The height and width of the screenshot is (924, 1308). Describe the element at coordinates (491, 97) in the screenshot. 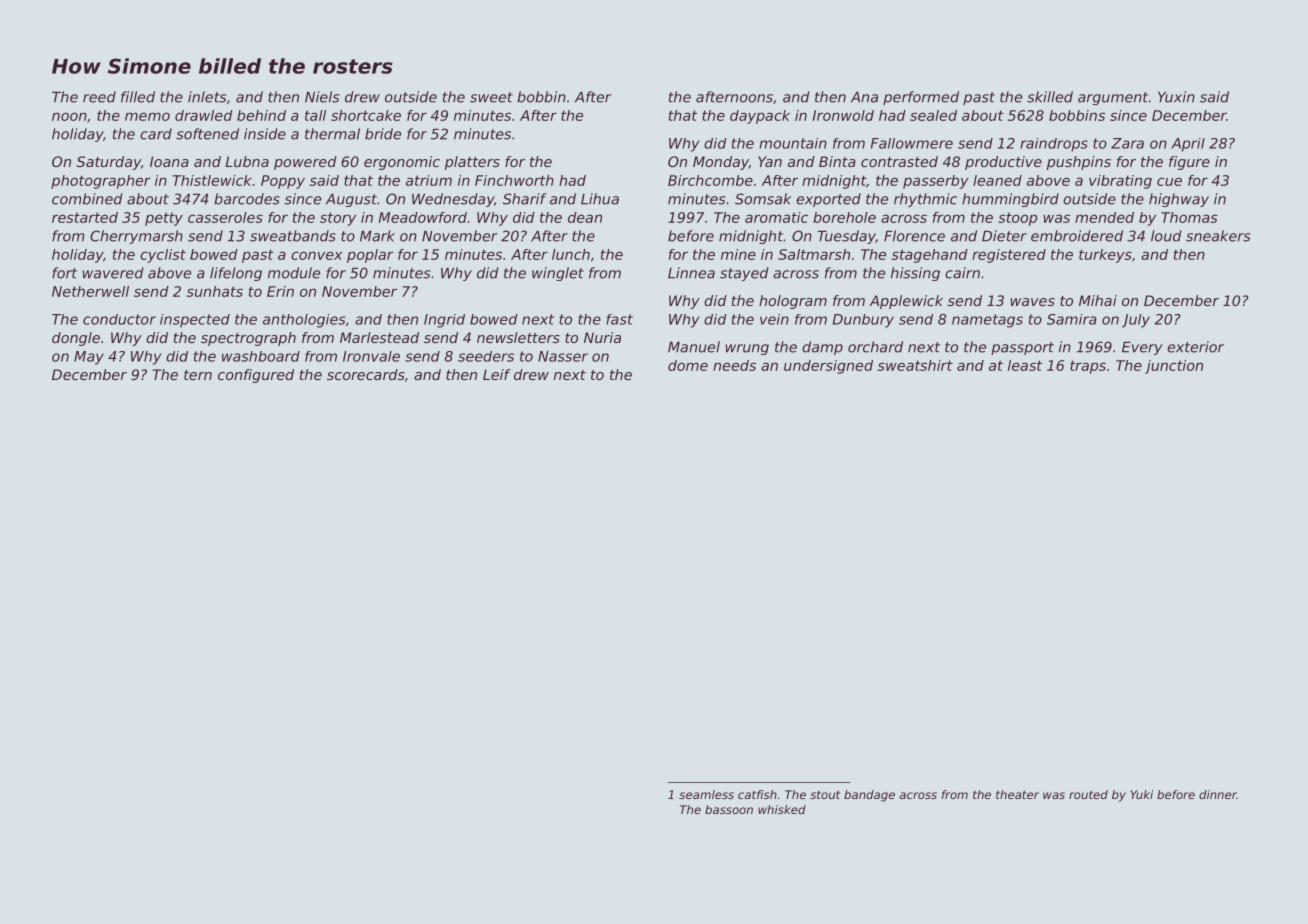

I see `sweet` at that location.
